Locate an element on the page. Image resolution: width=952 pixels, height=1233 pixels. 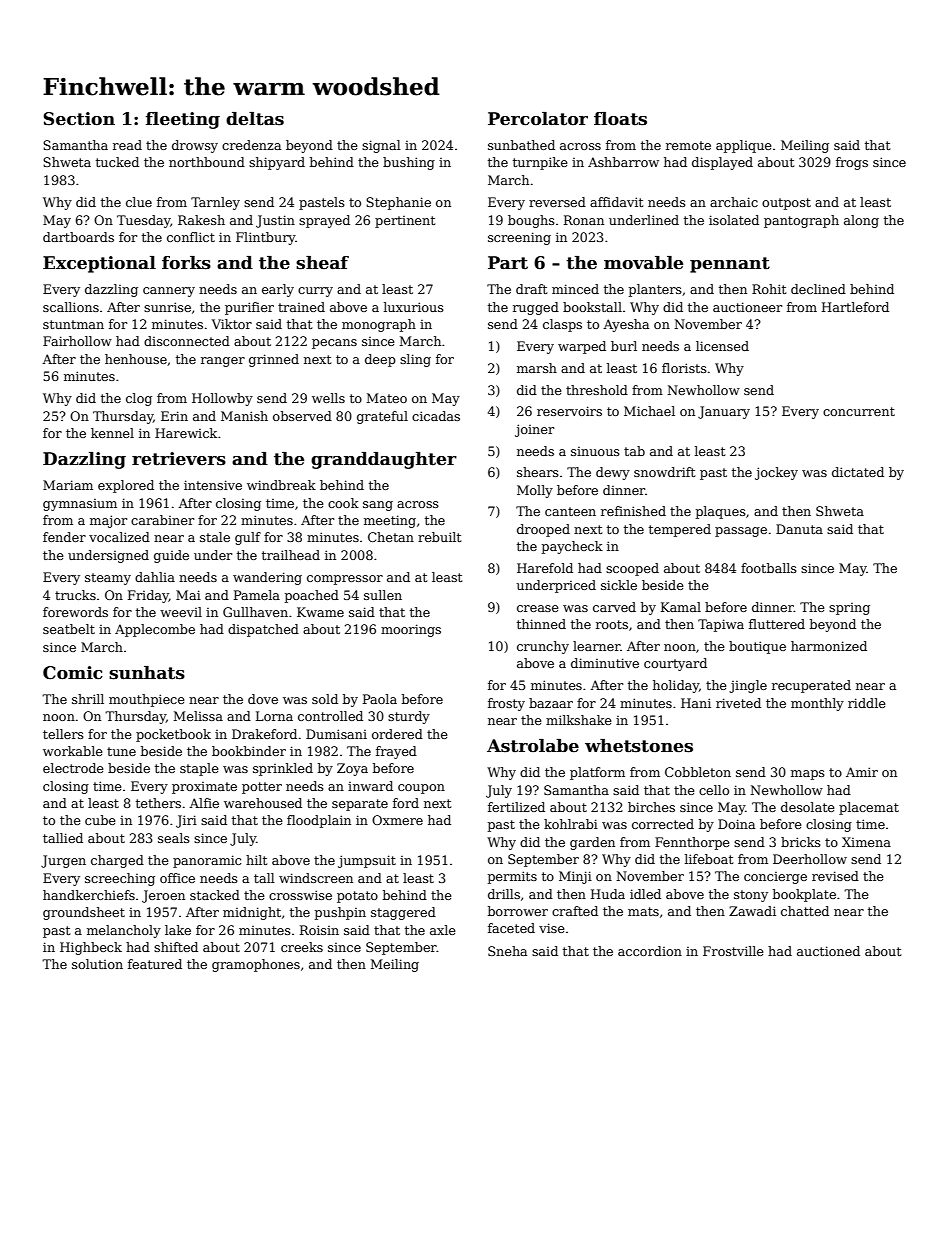
clasps is located at coordinates (562, 325).
